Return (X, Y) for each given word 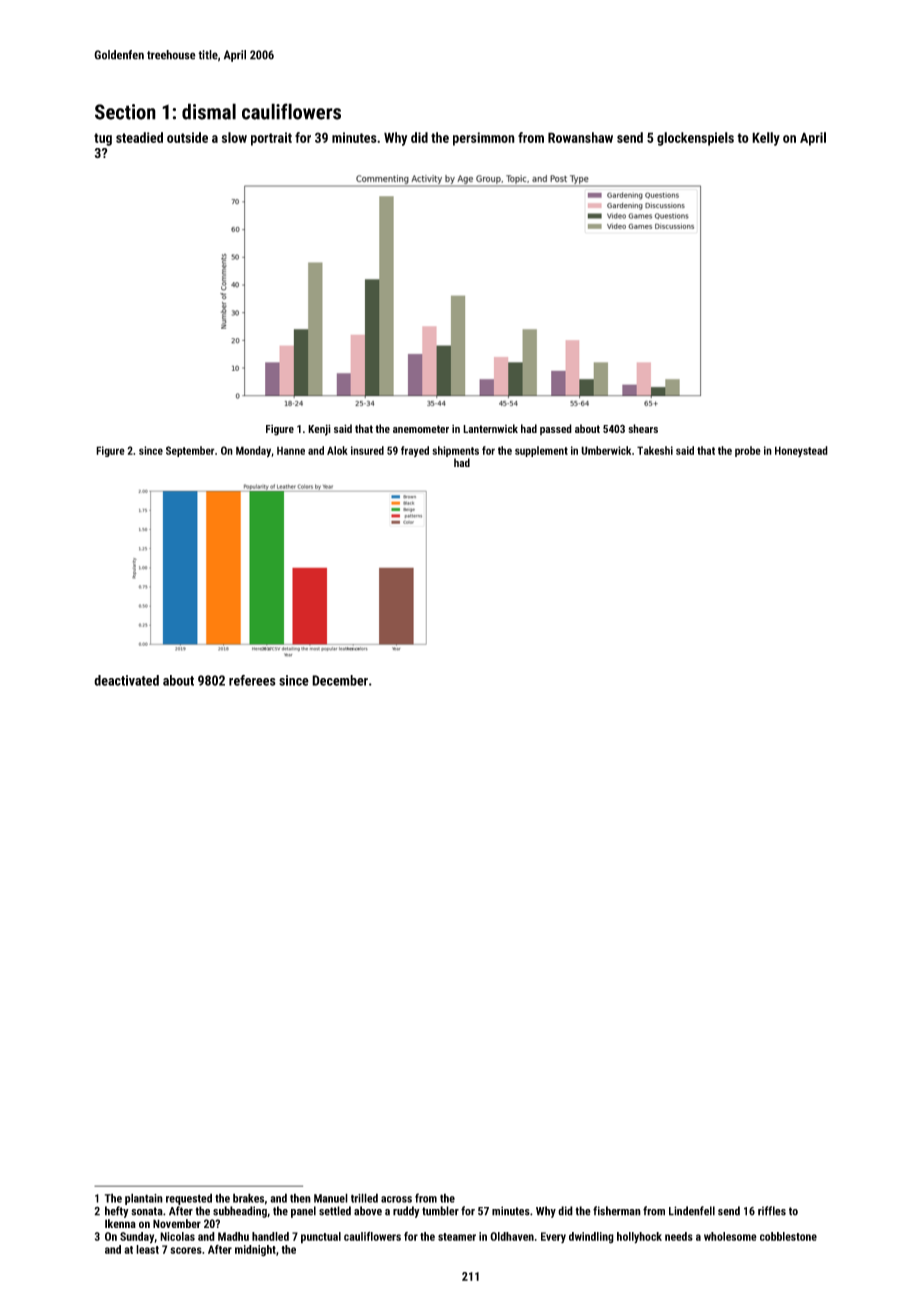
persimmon (484, 139)
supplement (541, 451)
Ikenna (120, 1223)
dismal (209, 111)
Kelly (766, 139)
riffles (772, 1211)
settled (335, 1211)
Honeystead (801, 451)
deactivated (126, 680)
